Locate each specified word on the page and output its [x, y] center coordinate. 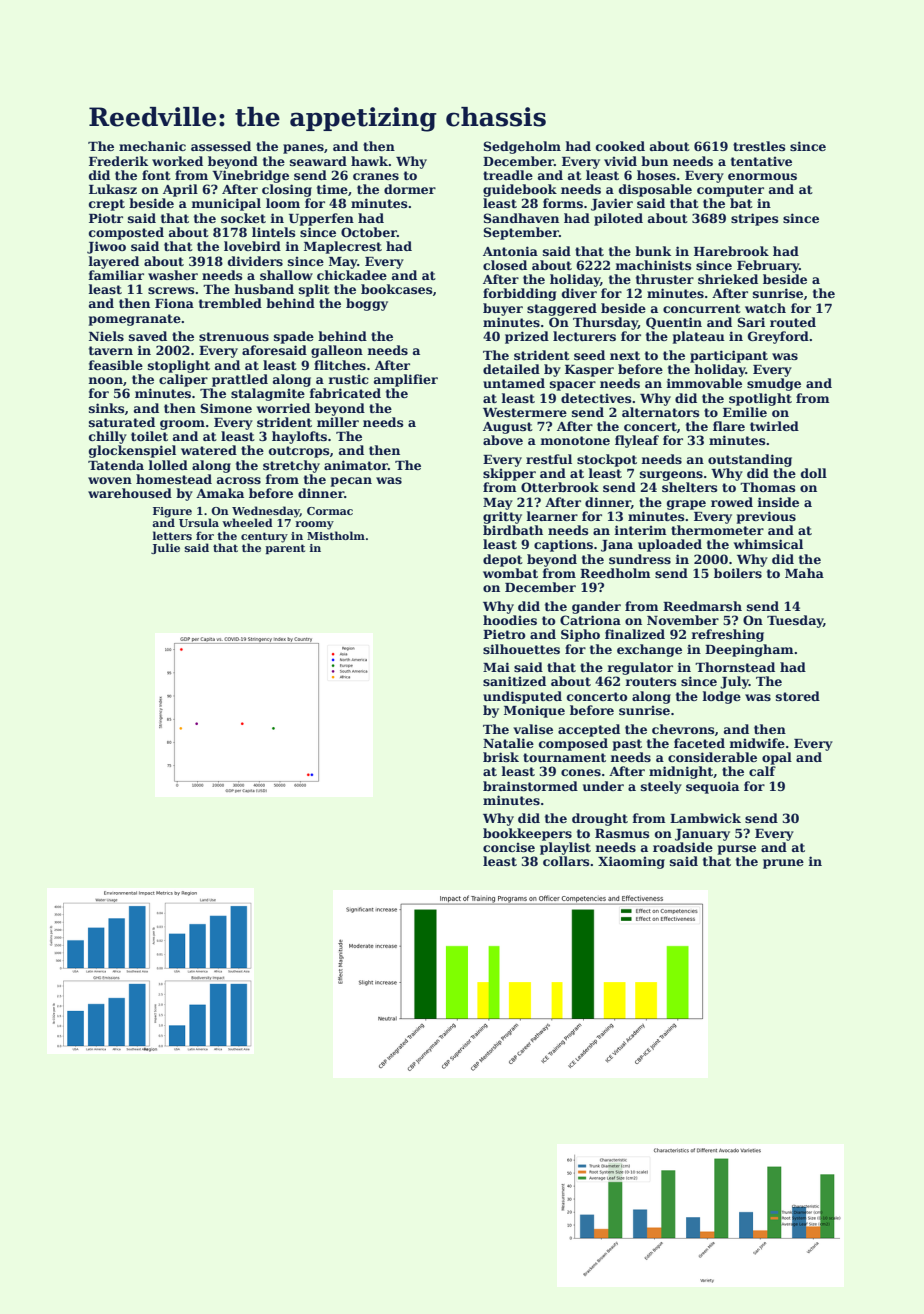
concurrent [702, 308]
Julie [165, 548]
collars [566, 861]
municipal [226, 204]
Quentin [674, 323]
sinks [106, 408]
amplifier [406, 380]
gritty [502, 517]
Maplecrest [343, 247]
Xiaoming [631, 862]
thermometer [717, 530]
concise [509, 847]
